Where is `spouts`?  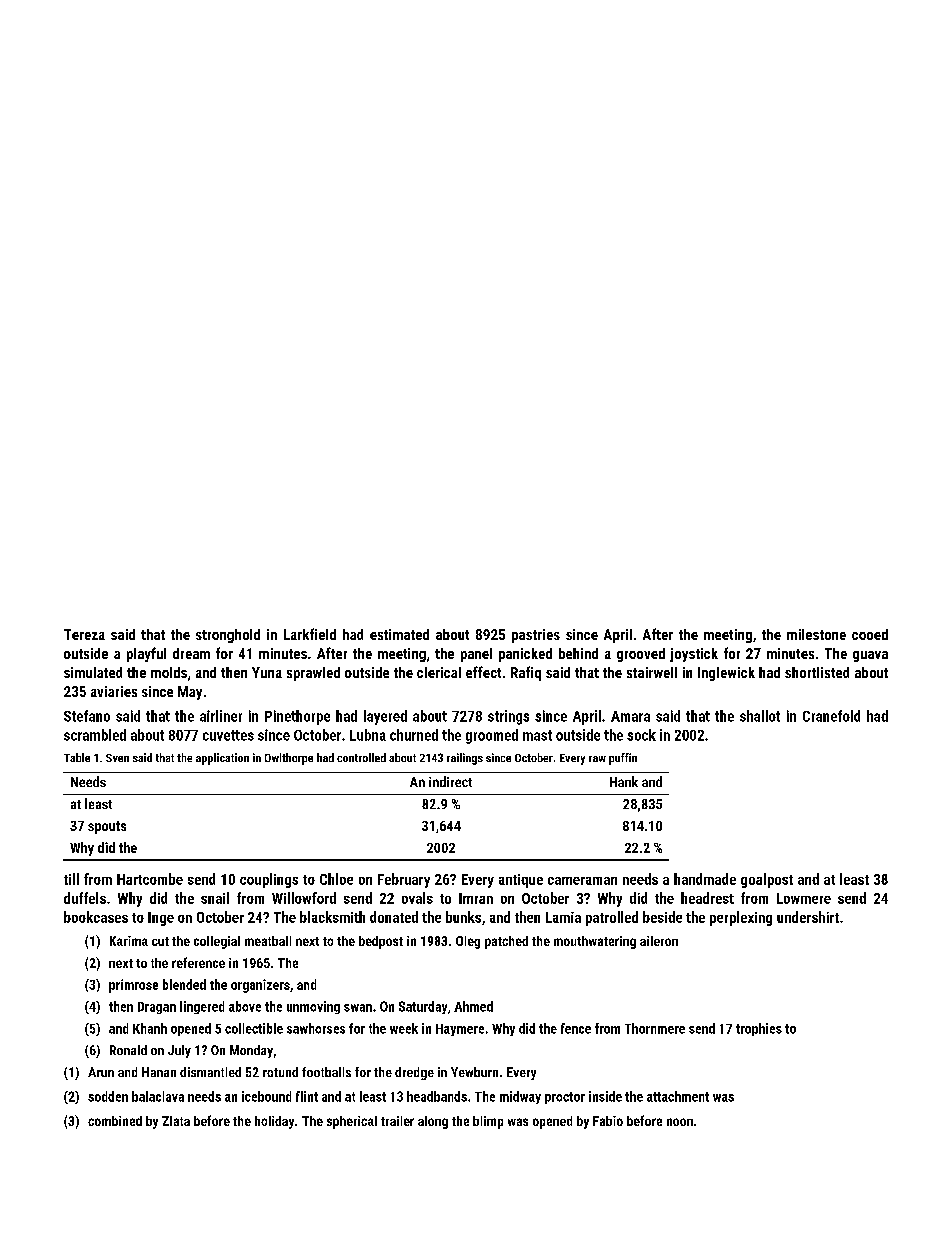 spouts is located at coordinates (107, 827).
